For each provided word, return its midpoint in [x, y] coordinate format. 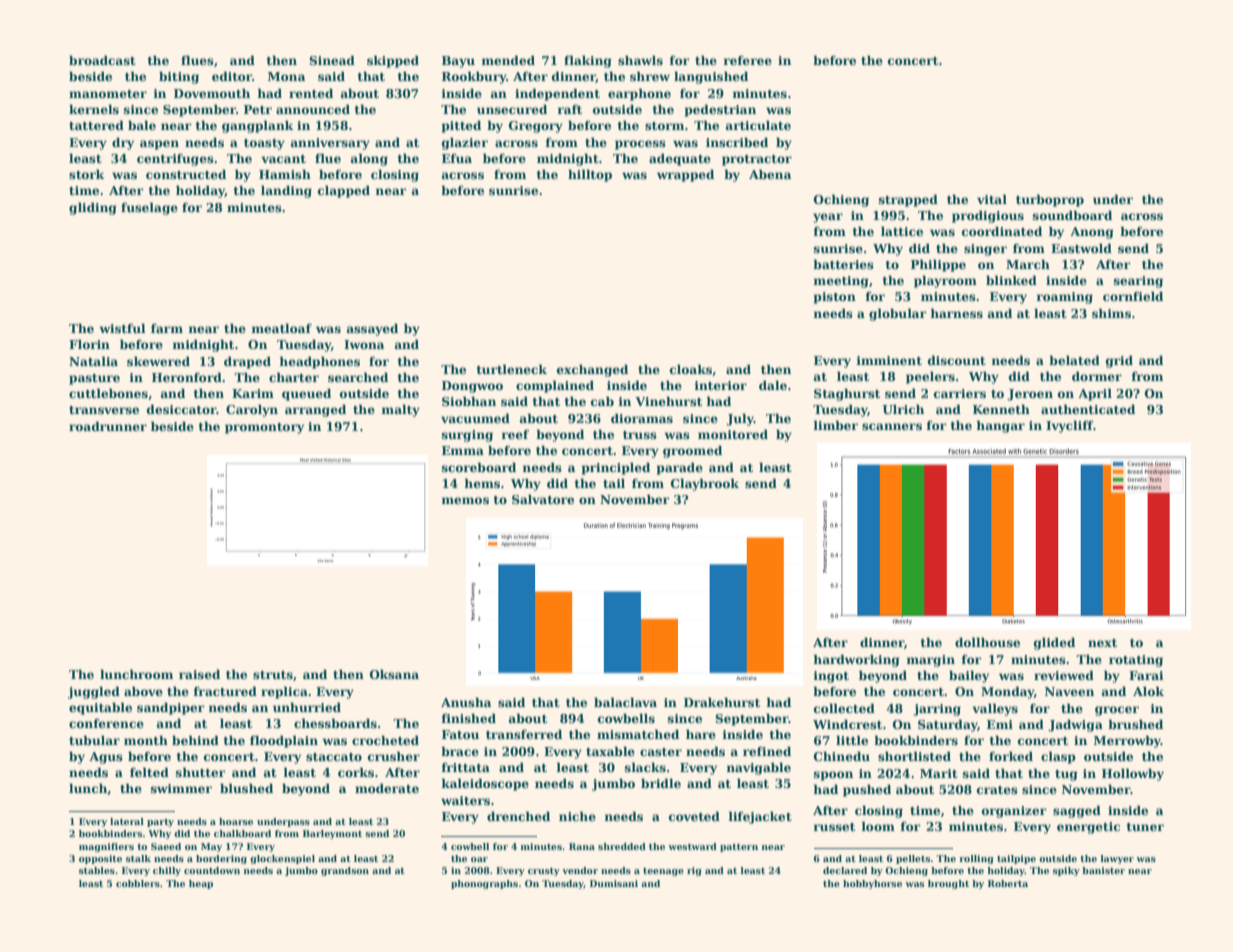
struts [273, 675]
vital [992, 199]
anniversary [330, 144]
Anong [1092, 233]
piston [835, 298]
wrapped [685, 175]
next [1102, 643]
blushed [246, 788]
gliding [93, 208]
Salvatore [543, 499]
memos [465, 500]
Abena [770, 174]
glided [1054, 643]
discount [957, 360]
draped [247, 362]
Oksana [394, 674]
